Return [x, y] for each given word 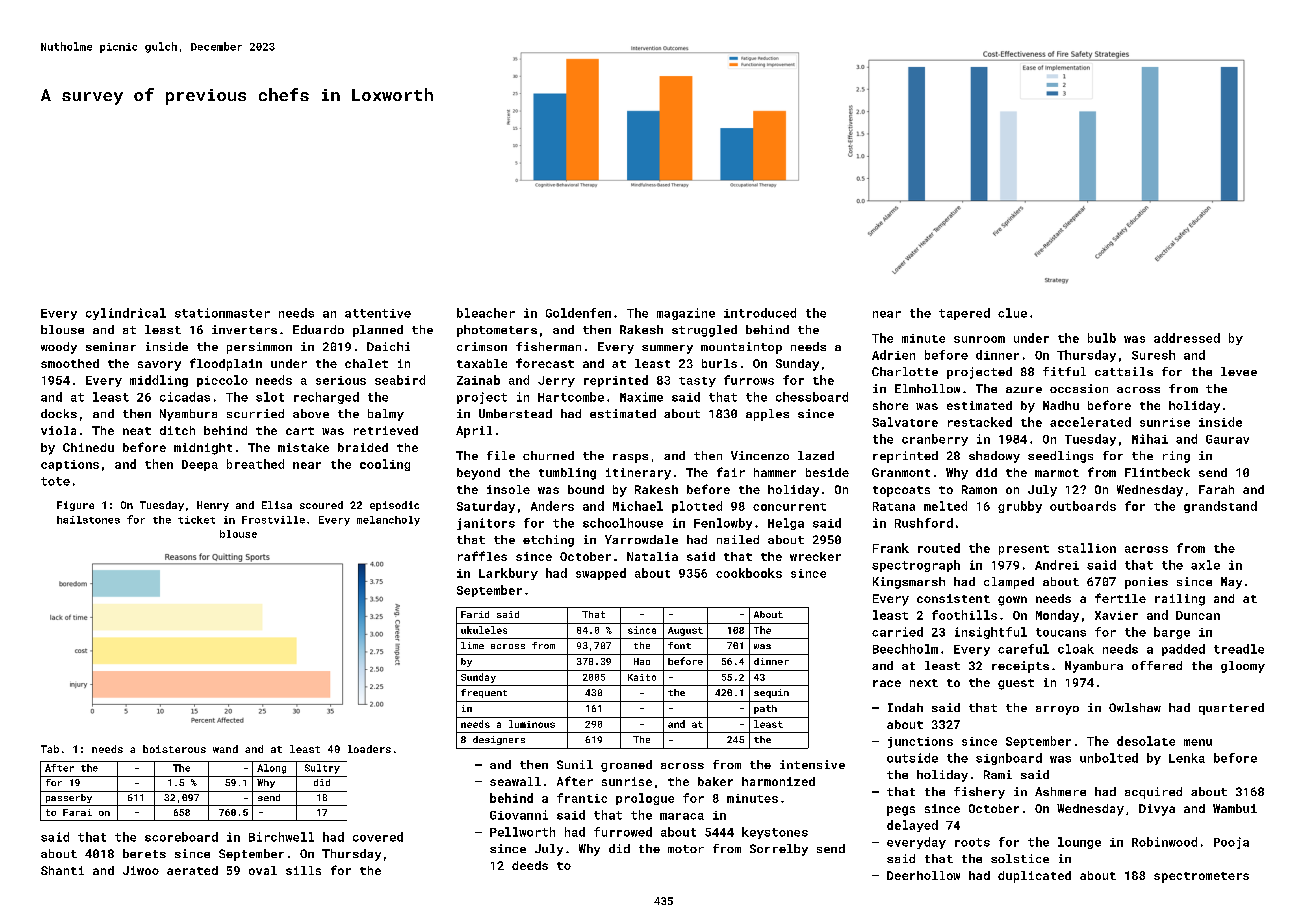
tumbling [567, 474]
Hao [642, 661]
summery [667, 349]
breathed [255, 464]
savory [159, 366]
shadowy [994, 457]
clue [1012, 313]
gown [1012, 601]
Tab [50, 749]
